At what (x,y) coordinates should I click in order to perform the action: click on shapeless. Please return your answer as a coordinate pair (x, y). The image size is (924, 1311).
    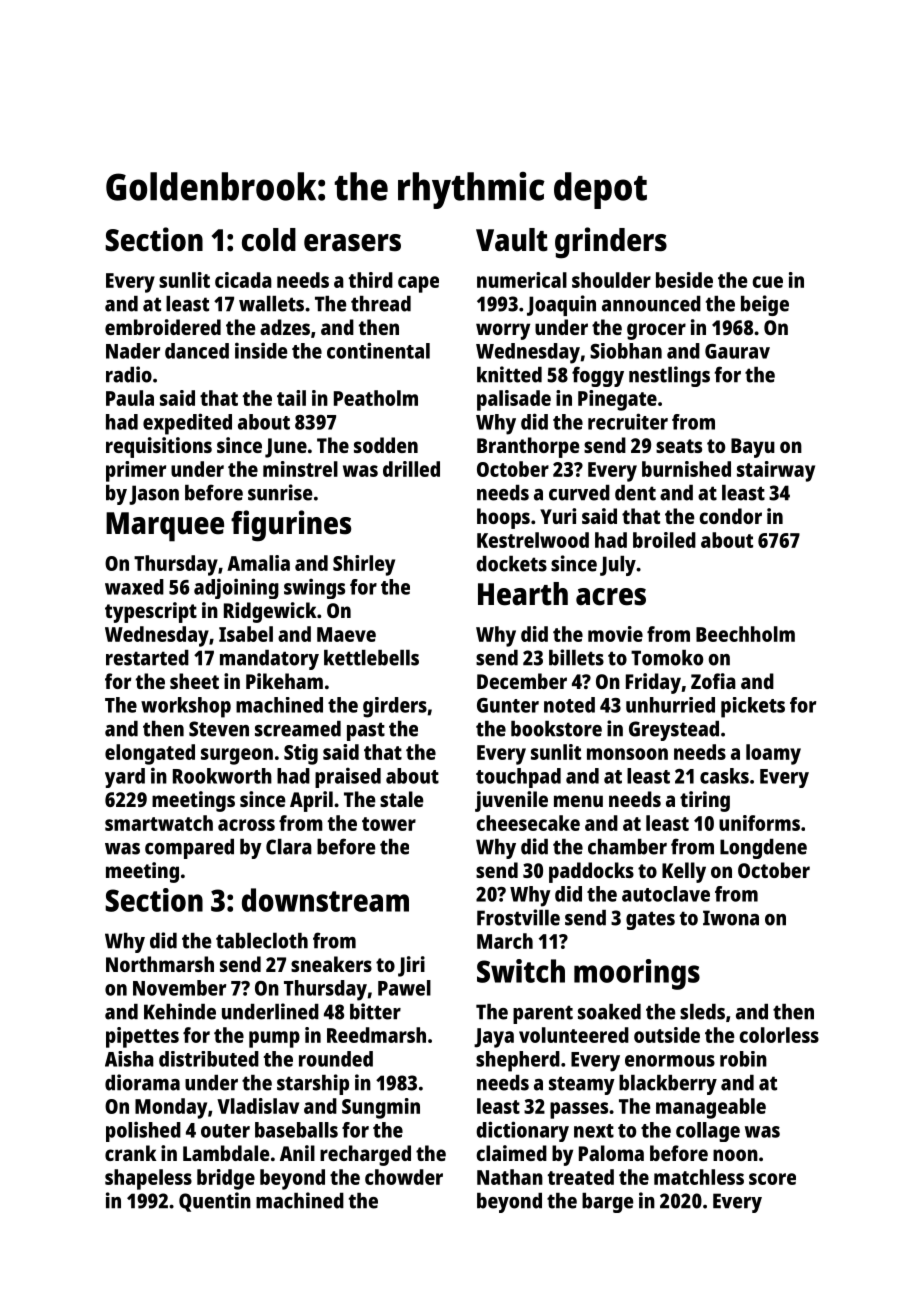
    Looking at the image, I should click on (148, 1179).
